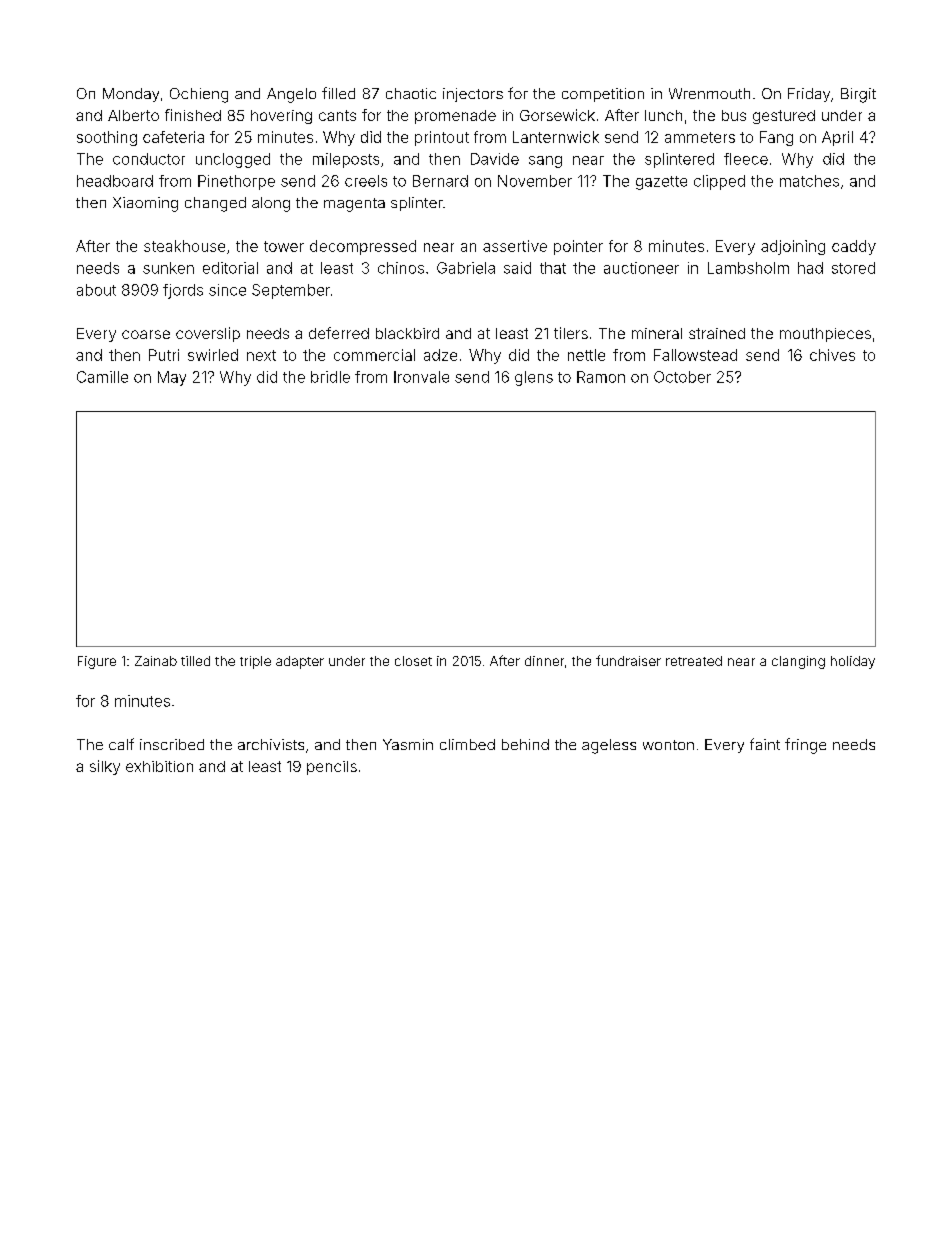 This screenshot has height=1233, width=952. I want to click on Lambsholm, so click(748, 268).
